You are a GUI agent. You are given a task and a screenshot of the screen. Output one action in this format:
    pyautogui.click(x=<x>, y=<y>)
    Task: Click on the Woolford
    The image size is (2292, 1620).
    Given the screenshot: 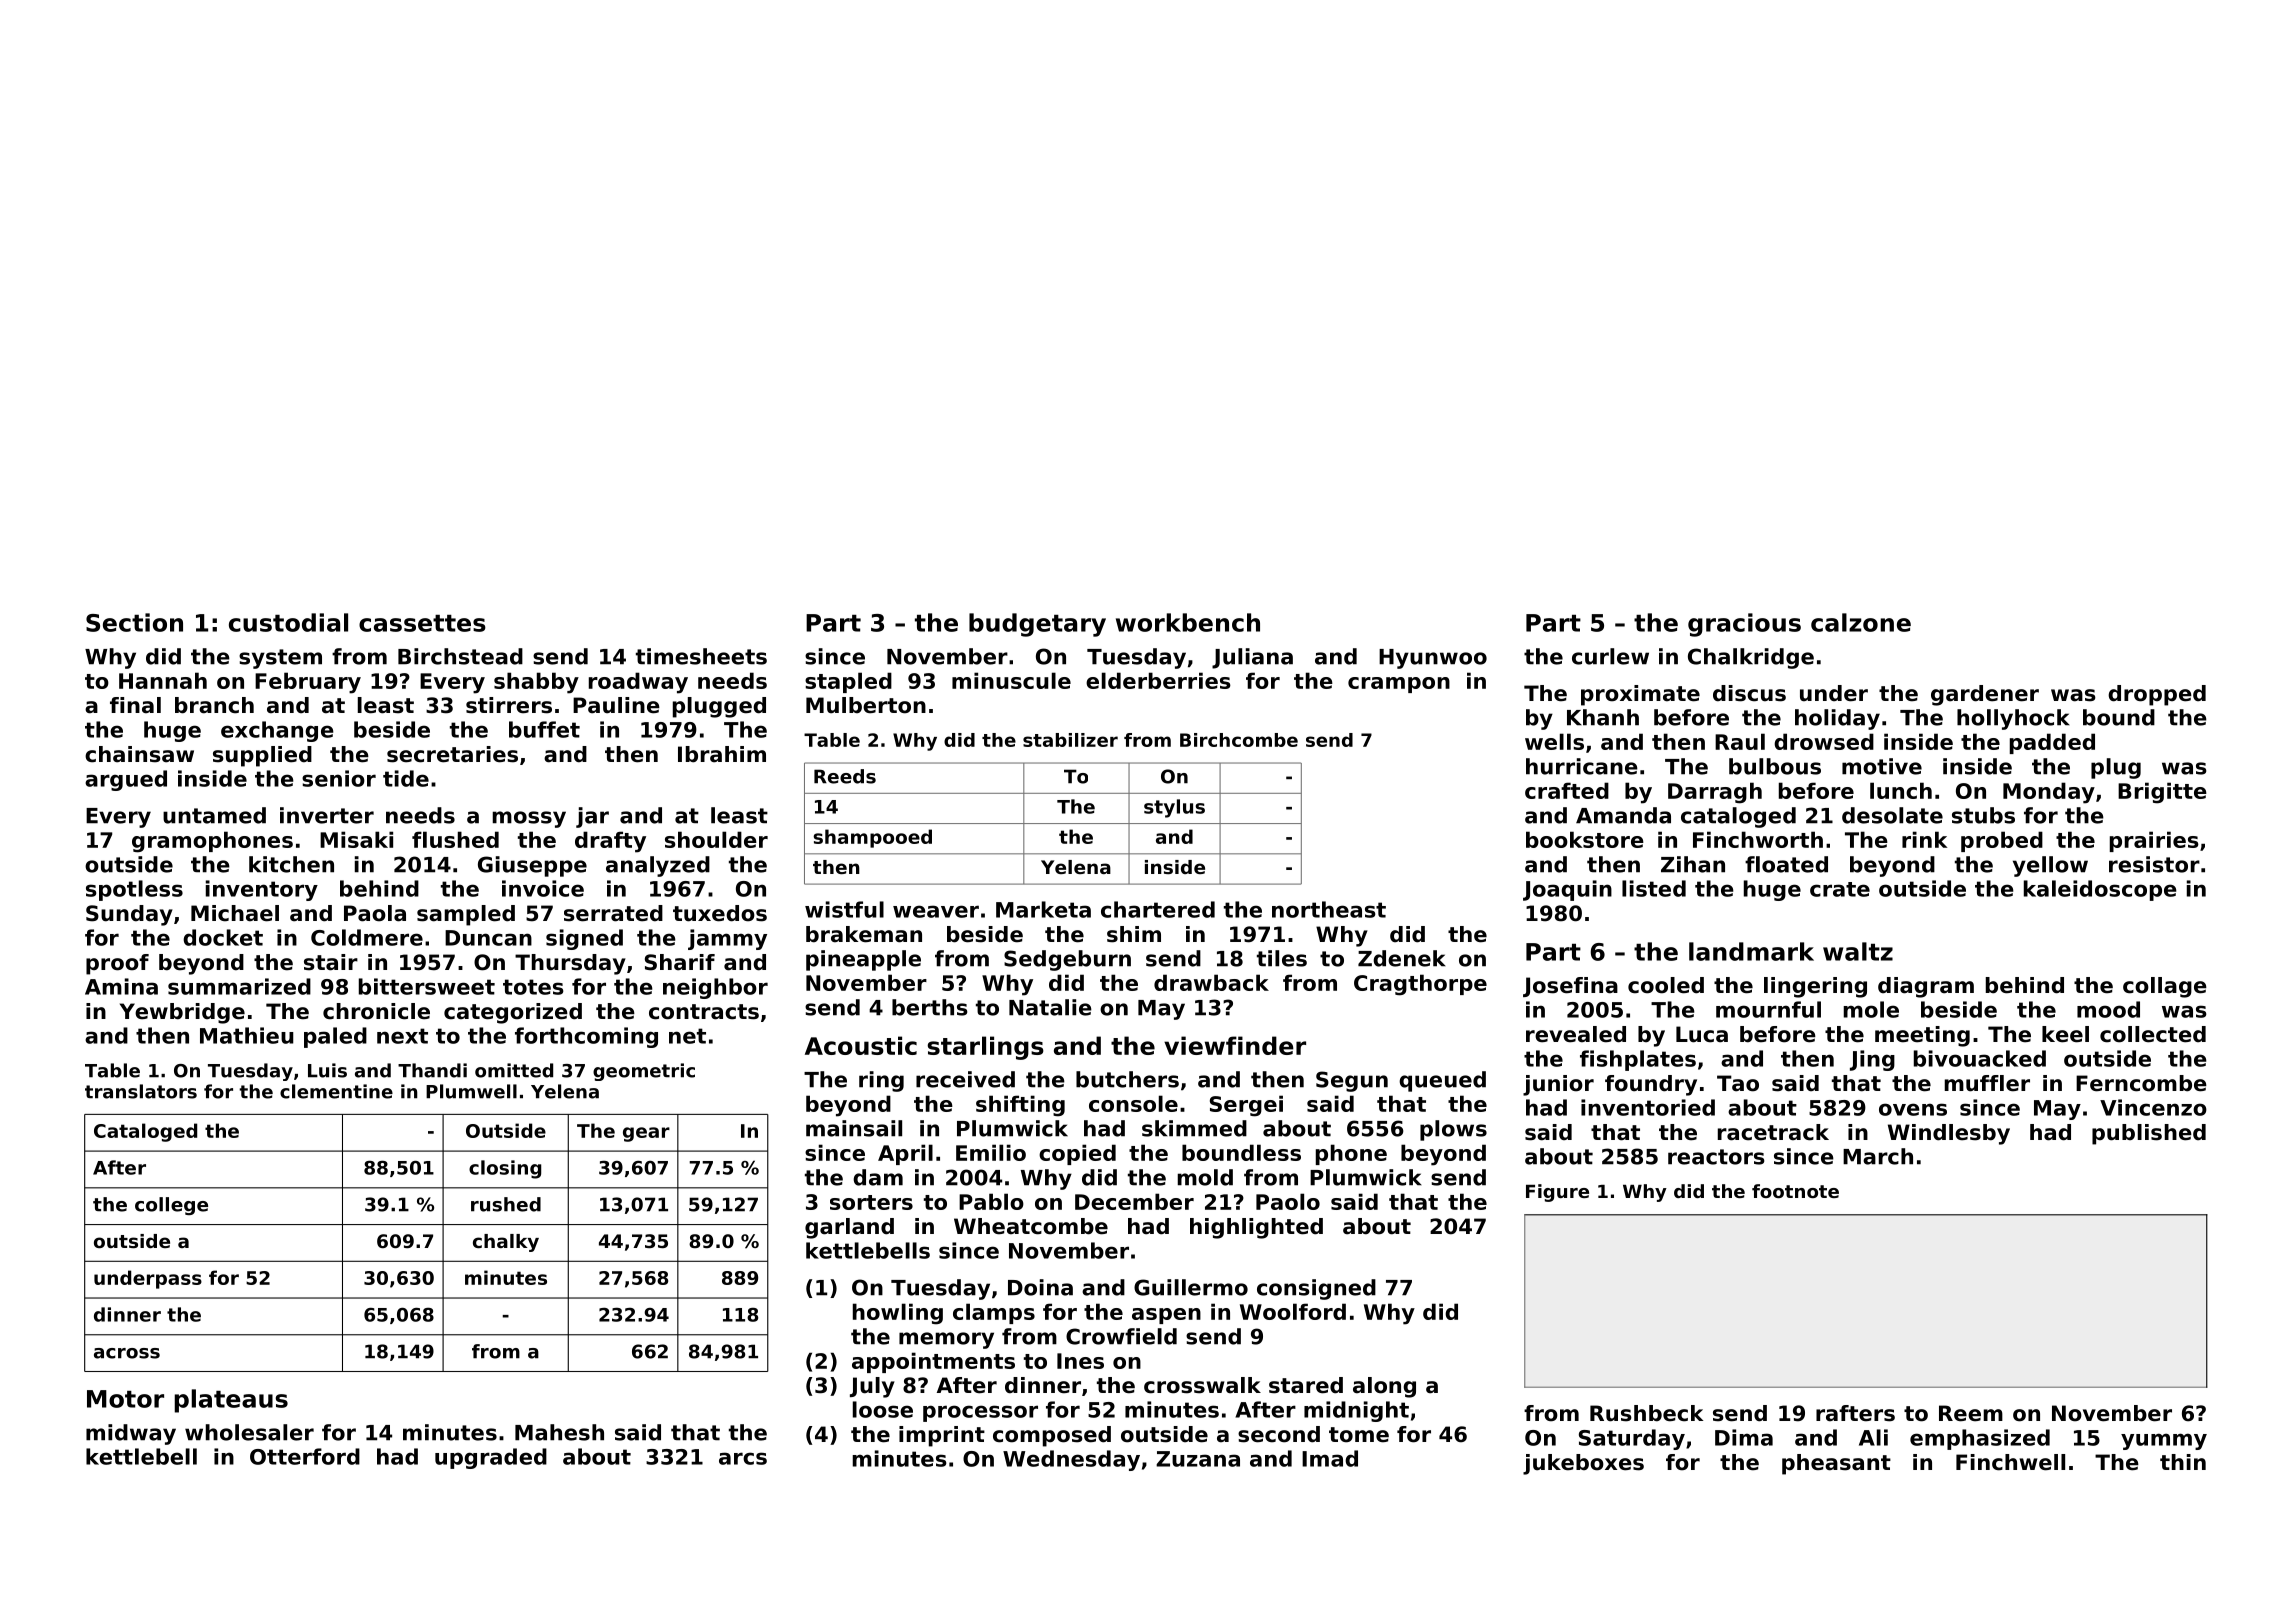 What is the action you would take?
    pyautogui.click(x=1293, y=1311)
